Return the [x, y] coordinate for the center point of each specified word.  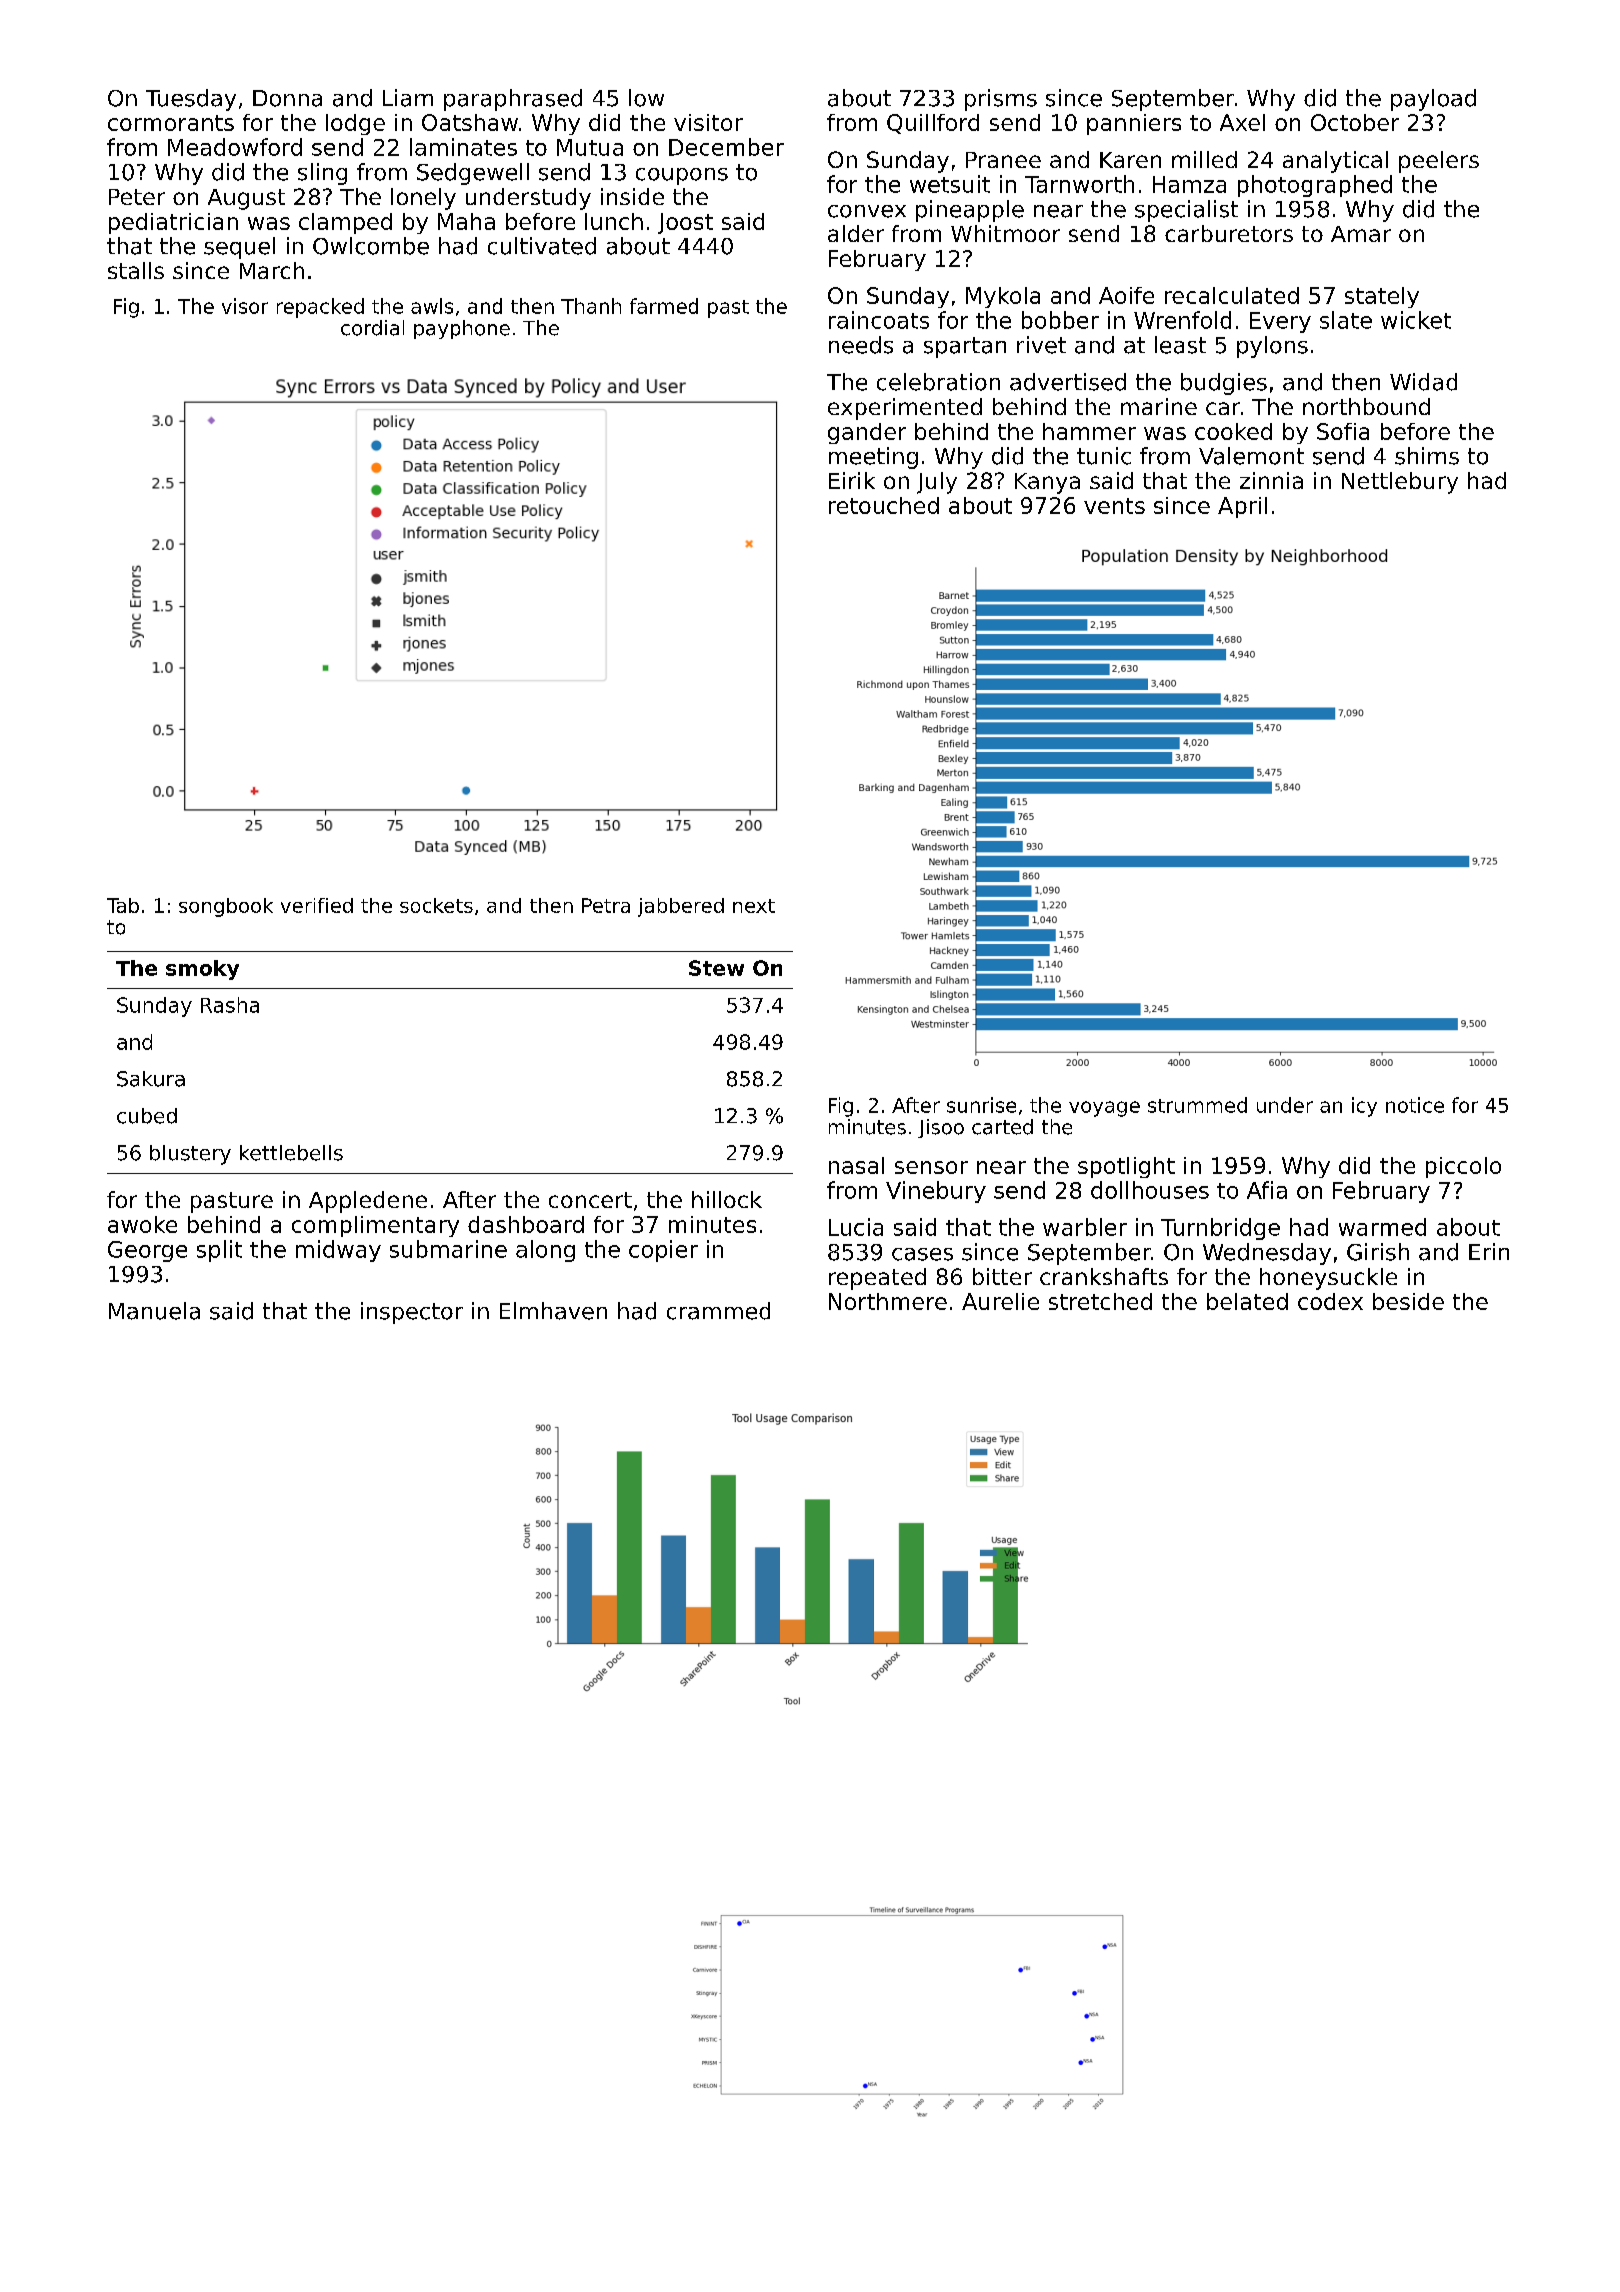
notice [1415, 1105]
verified [317, 905]
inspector [412, 1313]
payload [1433, 100]
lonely [423, 199]
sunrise [981, 1105]
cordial [372, 328]
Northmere [888, 1301]
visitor [708, 122]
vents [1114, 506]
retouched [884, 505]
